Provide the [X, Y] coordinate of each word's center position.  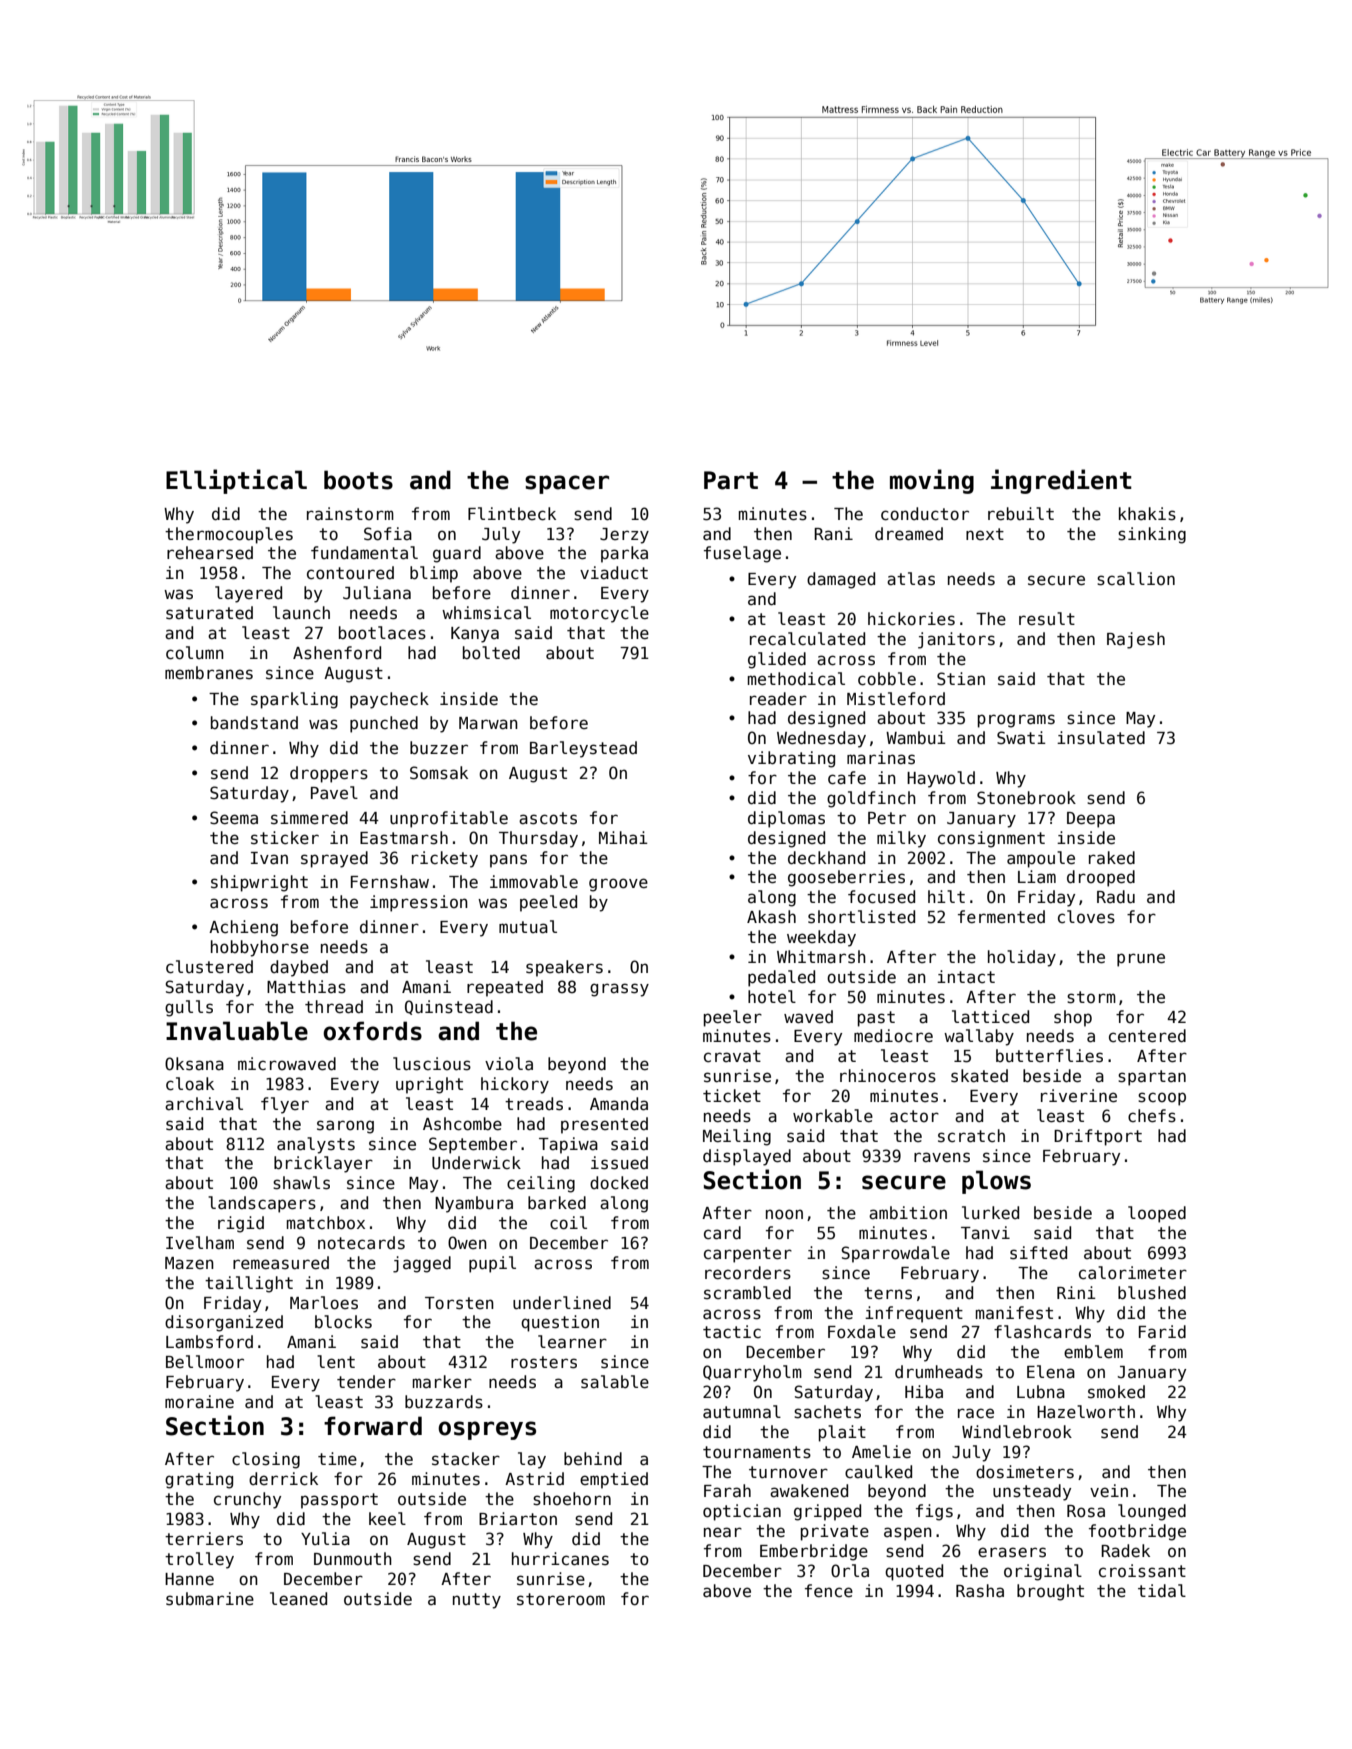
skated [979, 1076]
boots [358, 480]
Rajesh [1136, 640]
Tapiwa [568, 1145]
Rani [833, 534]
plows [996, 1182]
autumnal [742, 1412]
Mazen [189, 1263]
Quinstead [449, 1007]
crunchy [247, 1500]
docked [619, 1183]
